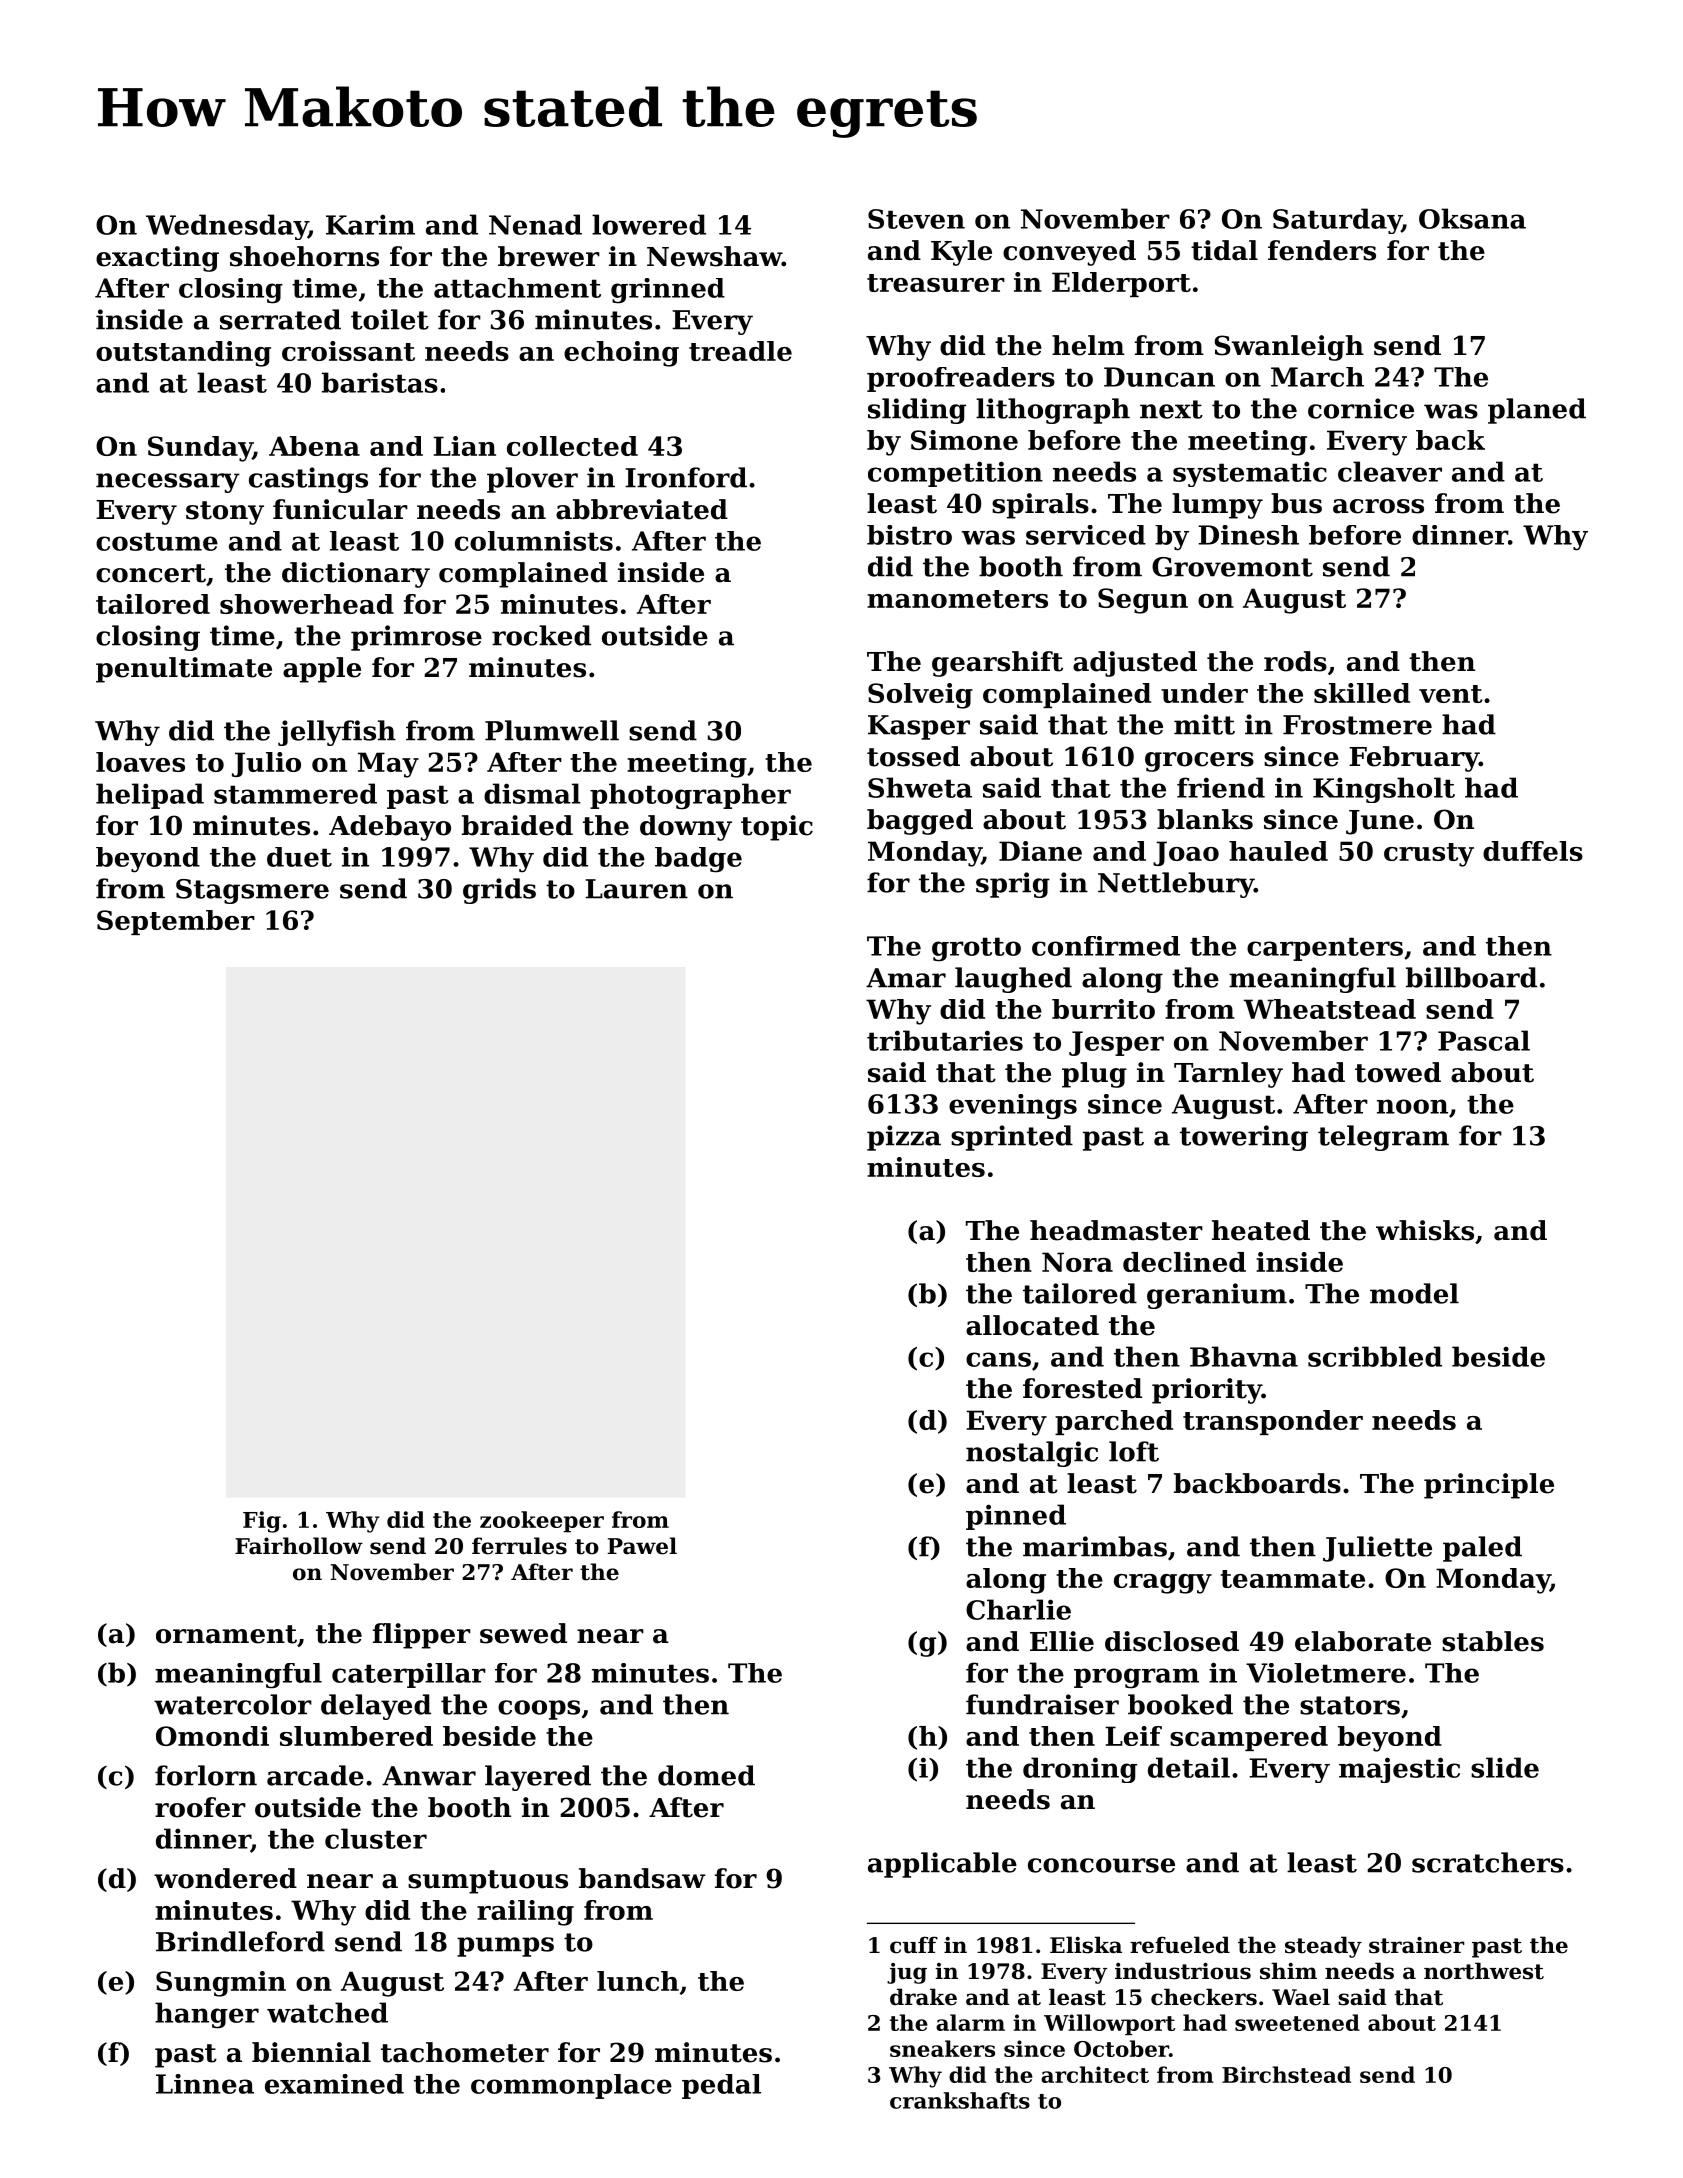 The height and width of the screenshot is (2178, 1683). Describe the element at coordinates (140, 762) in the screenshot. I see `loaves` at that location.
